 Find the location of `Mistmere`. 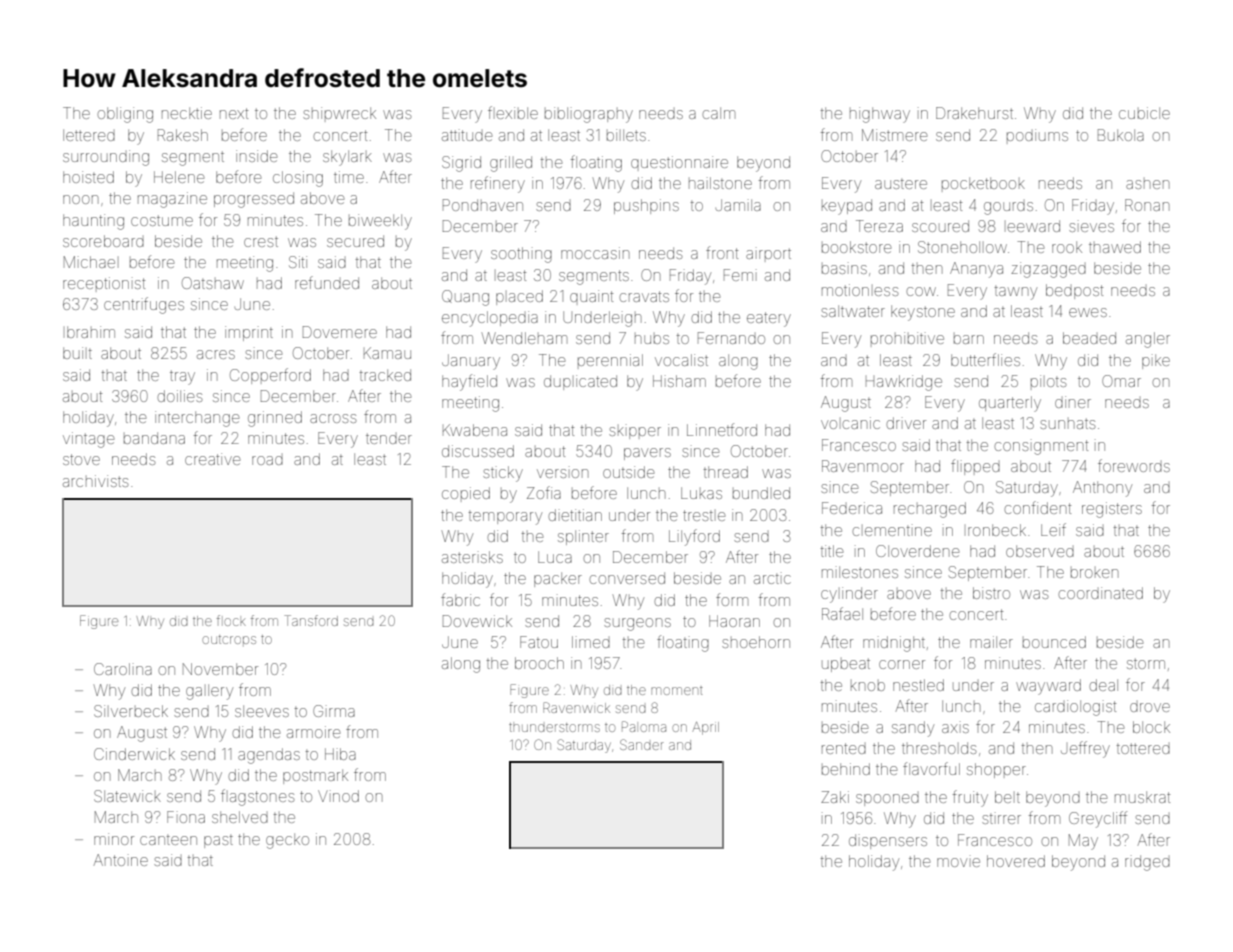

Mistmere is located at coordinates (894, 135).
